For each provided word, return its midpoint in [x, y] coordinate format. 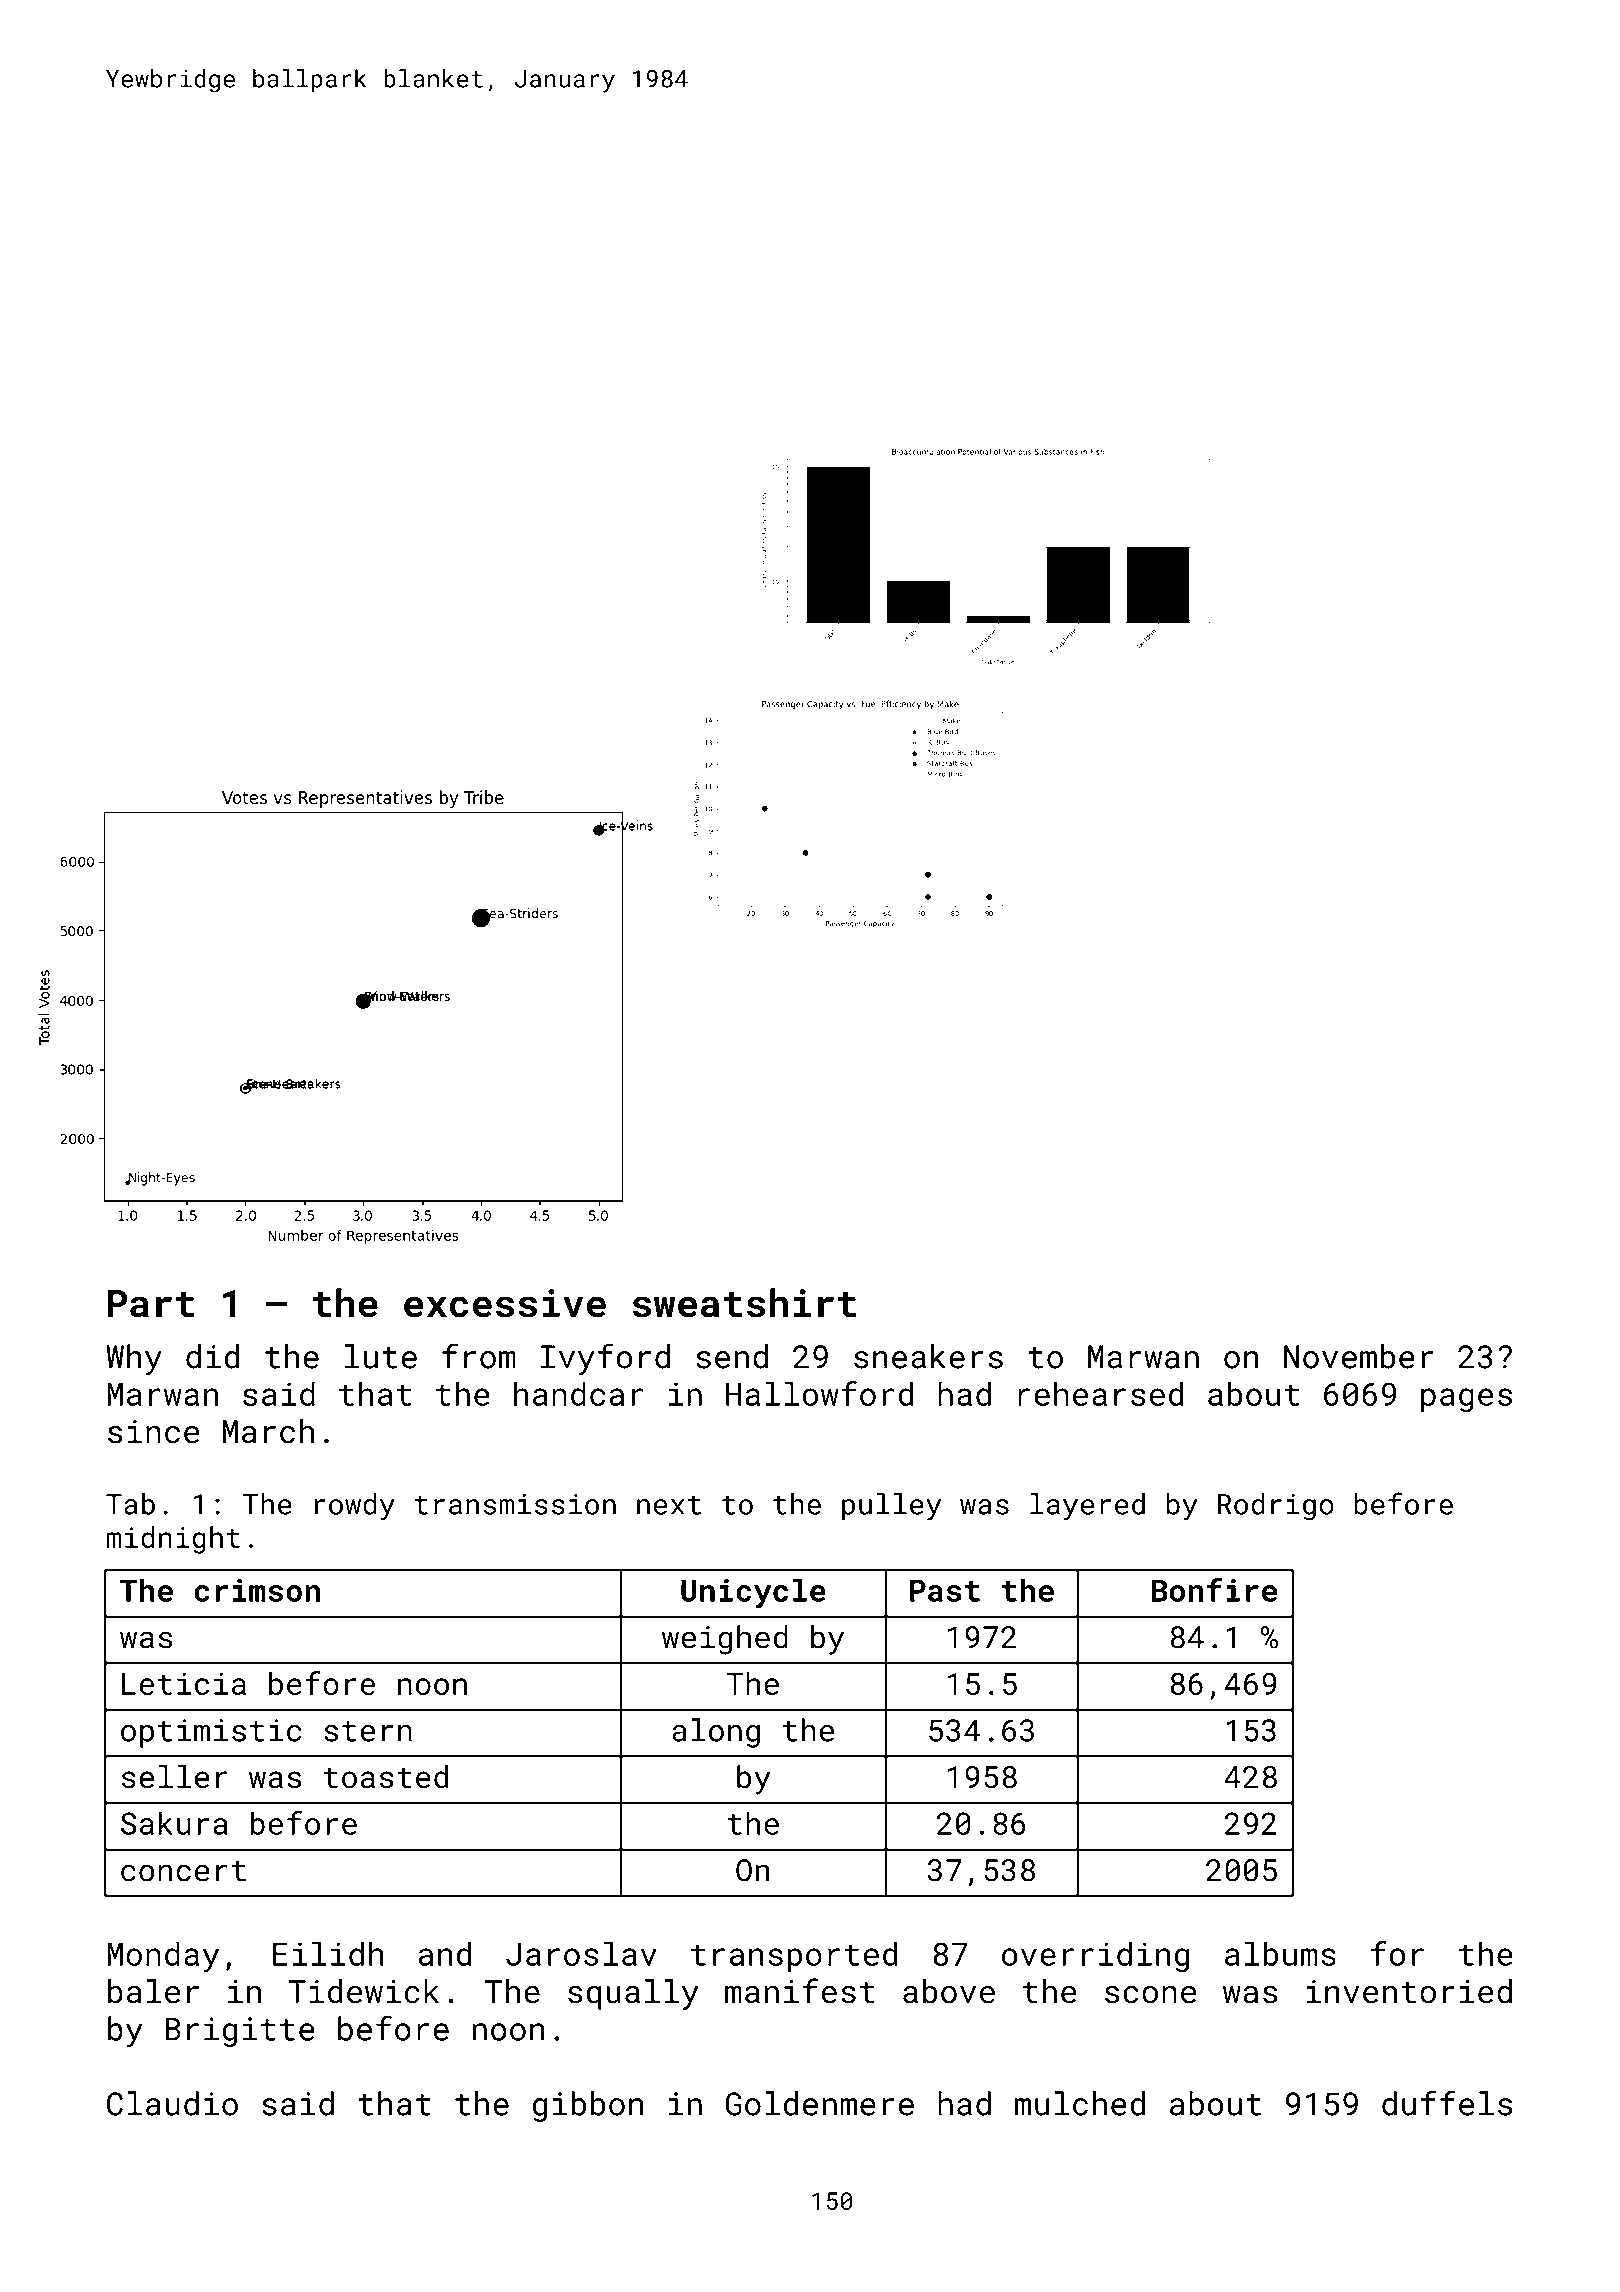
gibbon [588, 2106]
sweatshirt [745, 1303]
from [479, 1356]
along [716, 1733]
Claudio [172, 2103]
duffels [1447, 2103]
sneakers [928, 1356]
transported [794, 1956]
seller [175, 1777]
